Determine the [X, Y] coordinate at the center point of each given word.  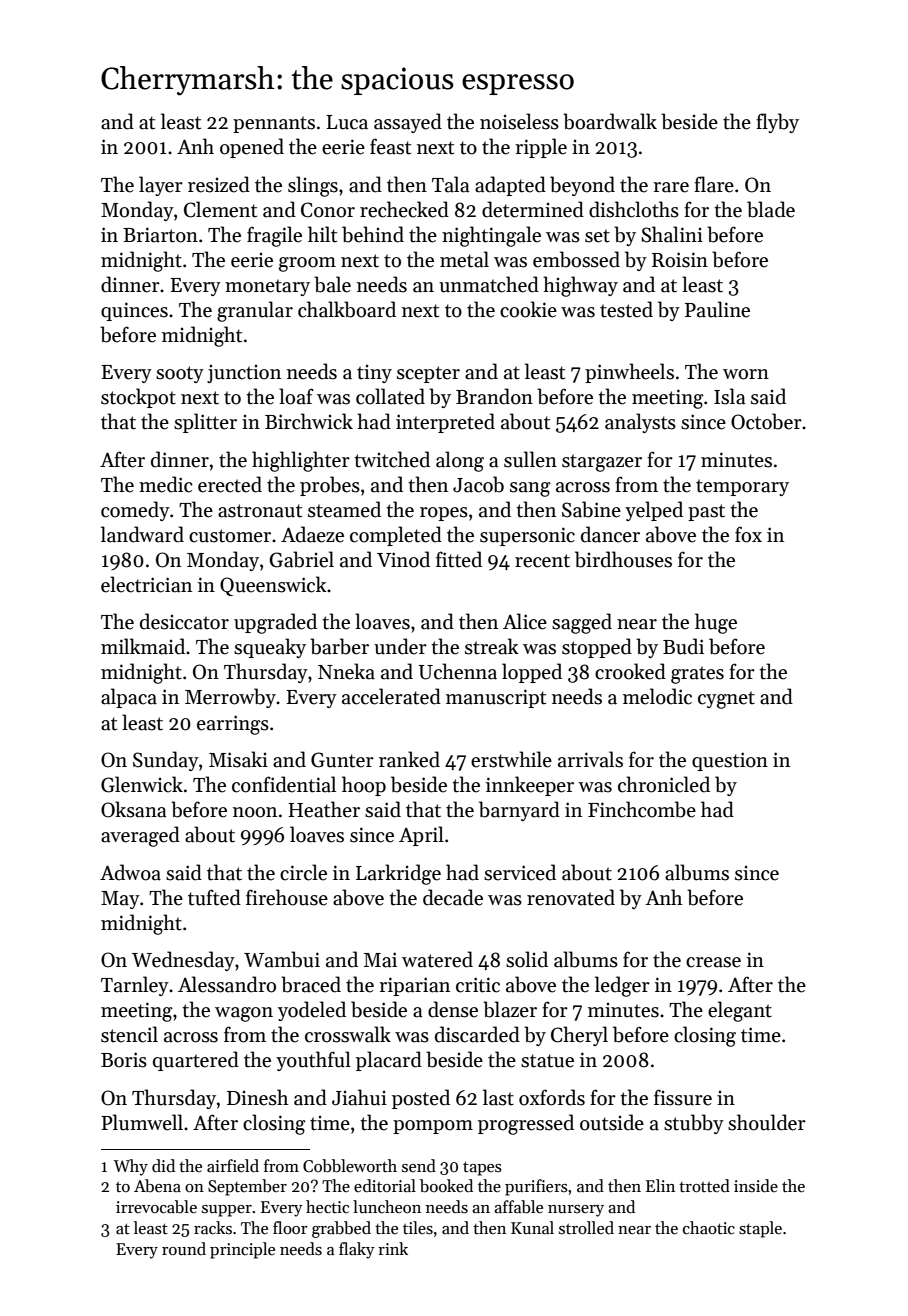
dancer [610, 534]
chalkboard [347, 309]
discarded [477, 1034]
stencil [129, 1034]
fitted [459, 559]
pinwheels [629, 373]
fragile [274, 236]
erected [230, 484]
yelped [654, 511]
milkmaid [143, 646]
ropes [444, 514]
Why [131, 1167]
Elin [660, 1185]
